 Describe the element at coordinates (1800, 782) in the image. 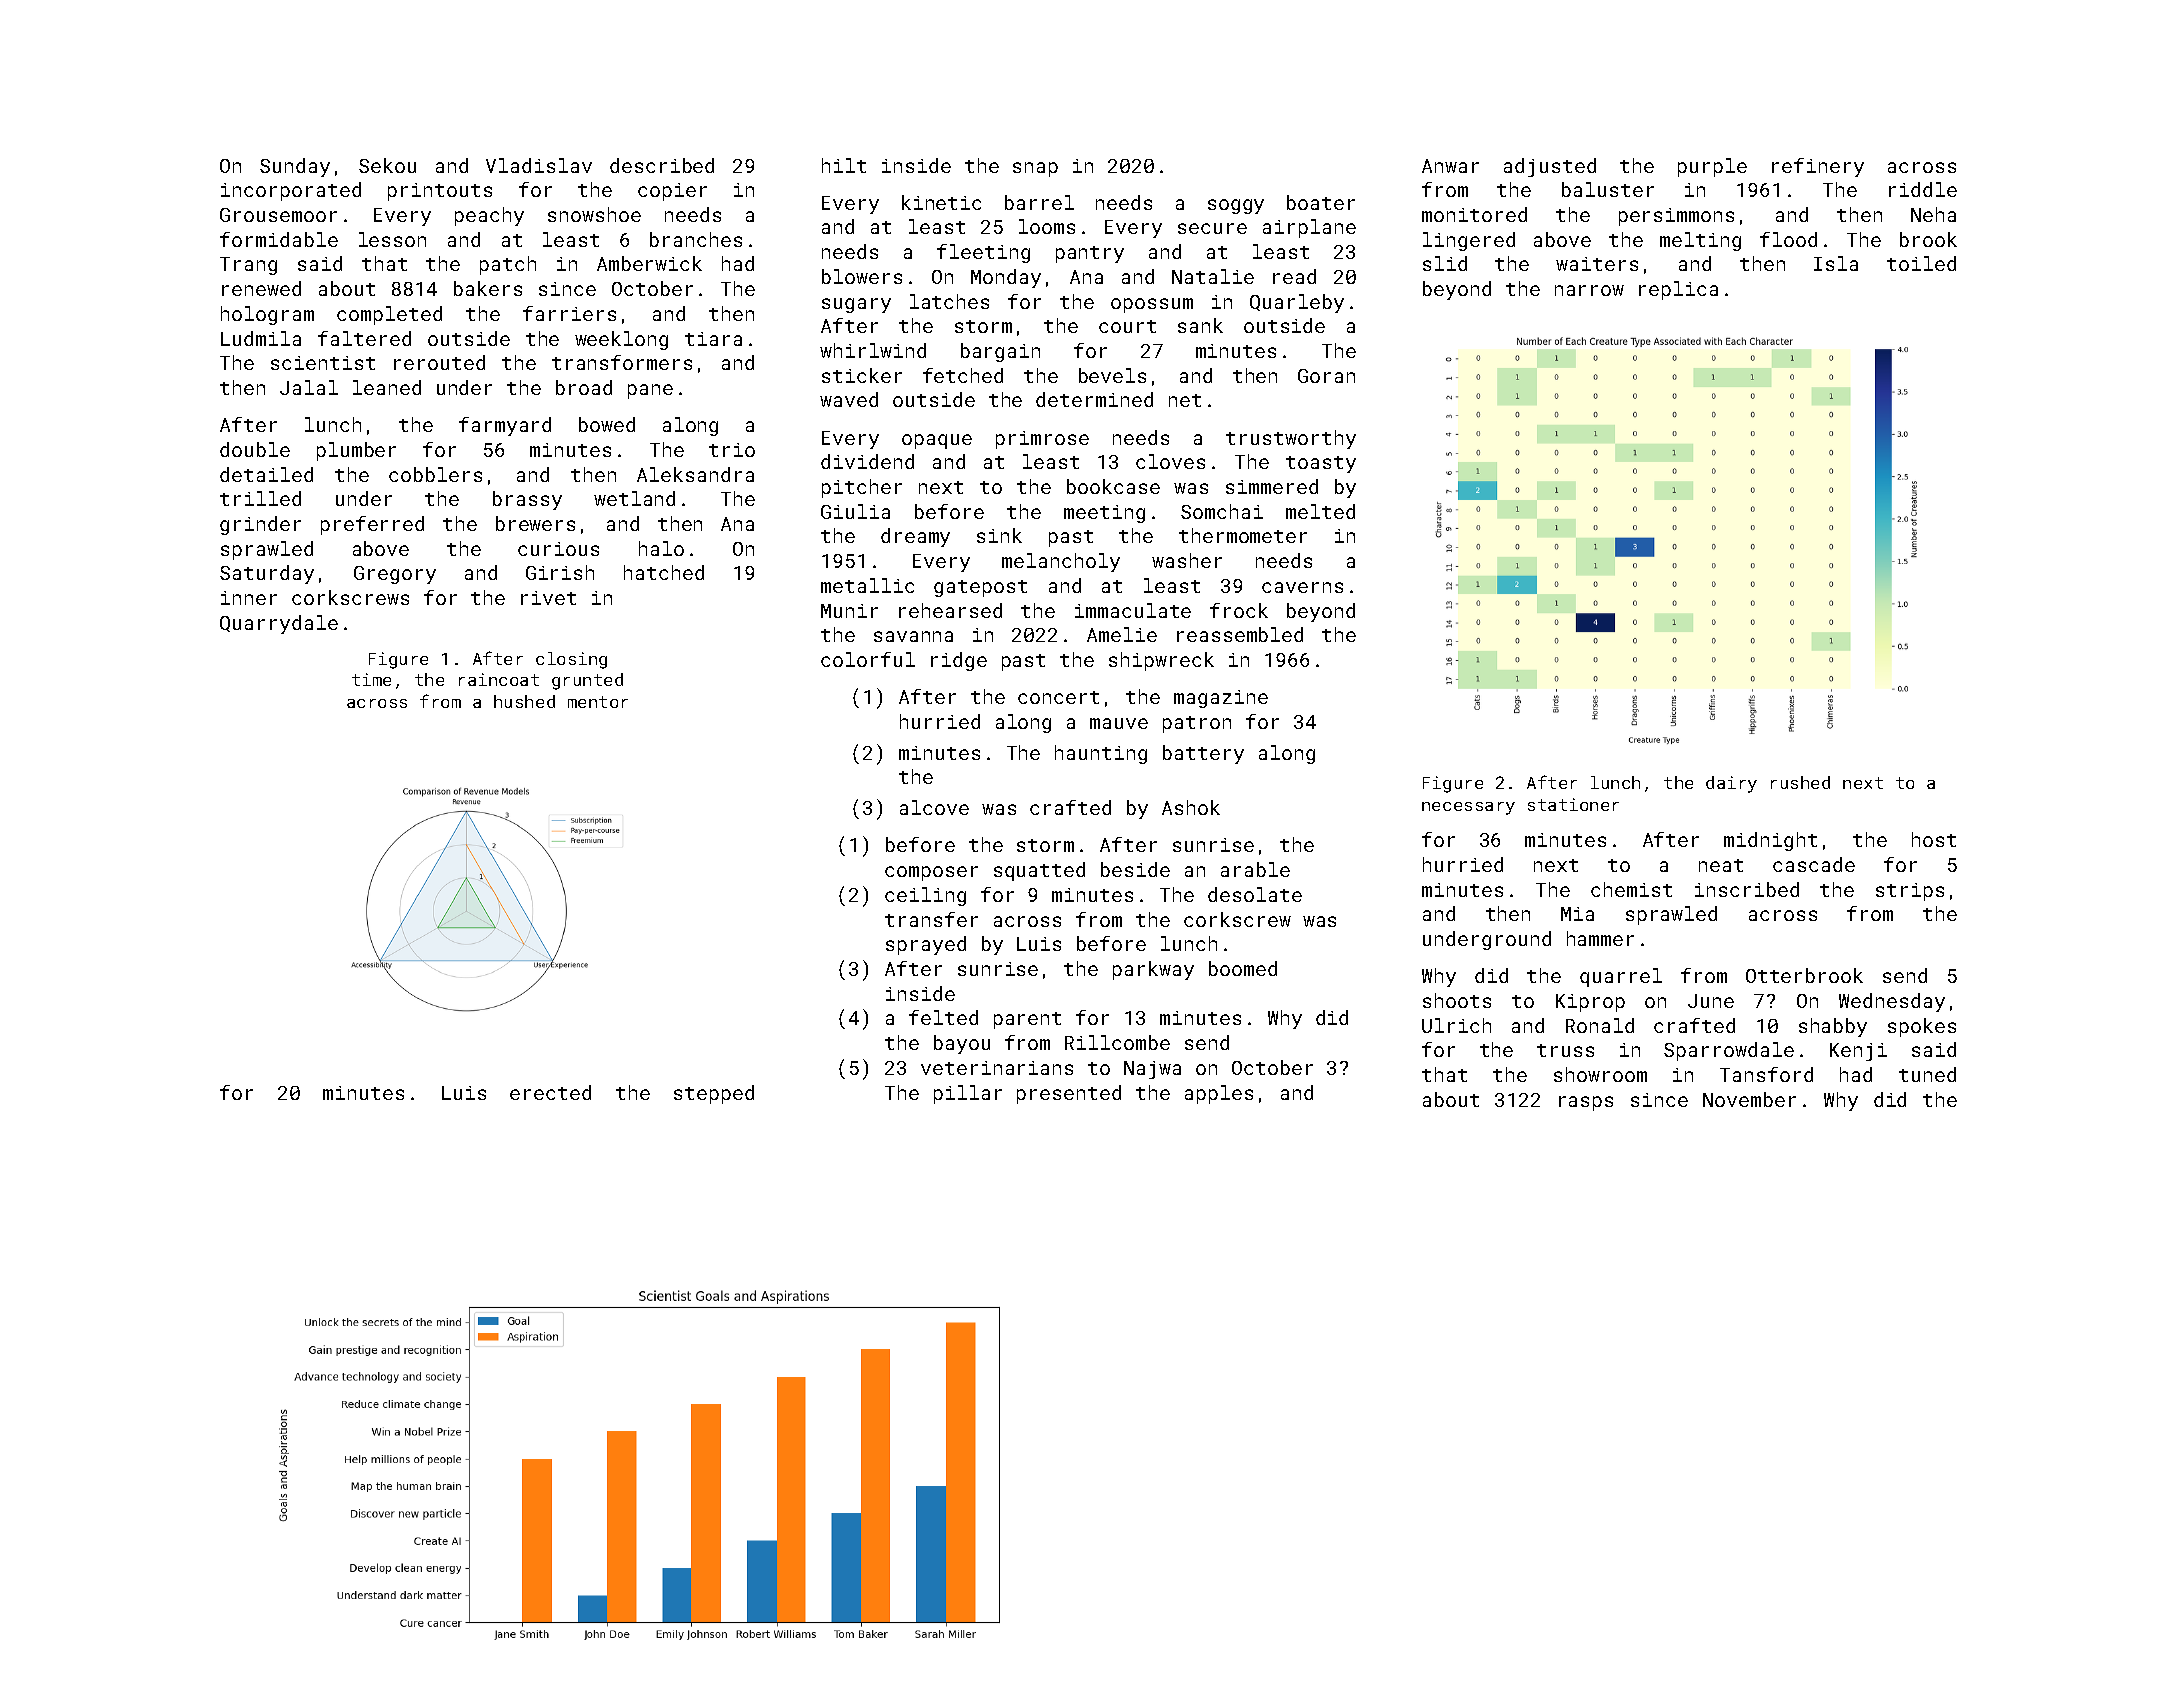

I see `rushed` at that location.
